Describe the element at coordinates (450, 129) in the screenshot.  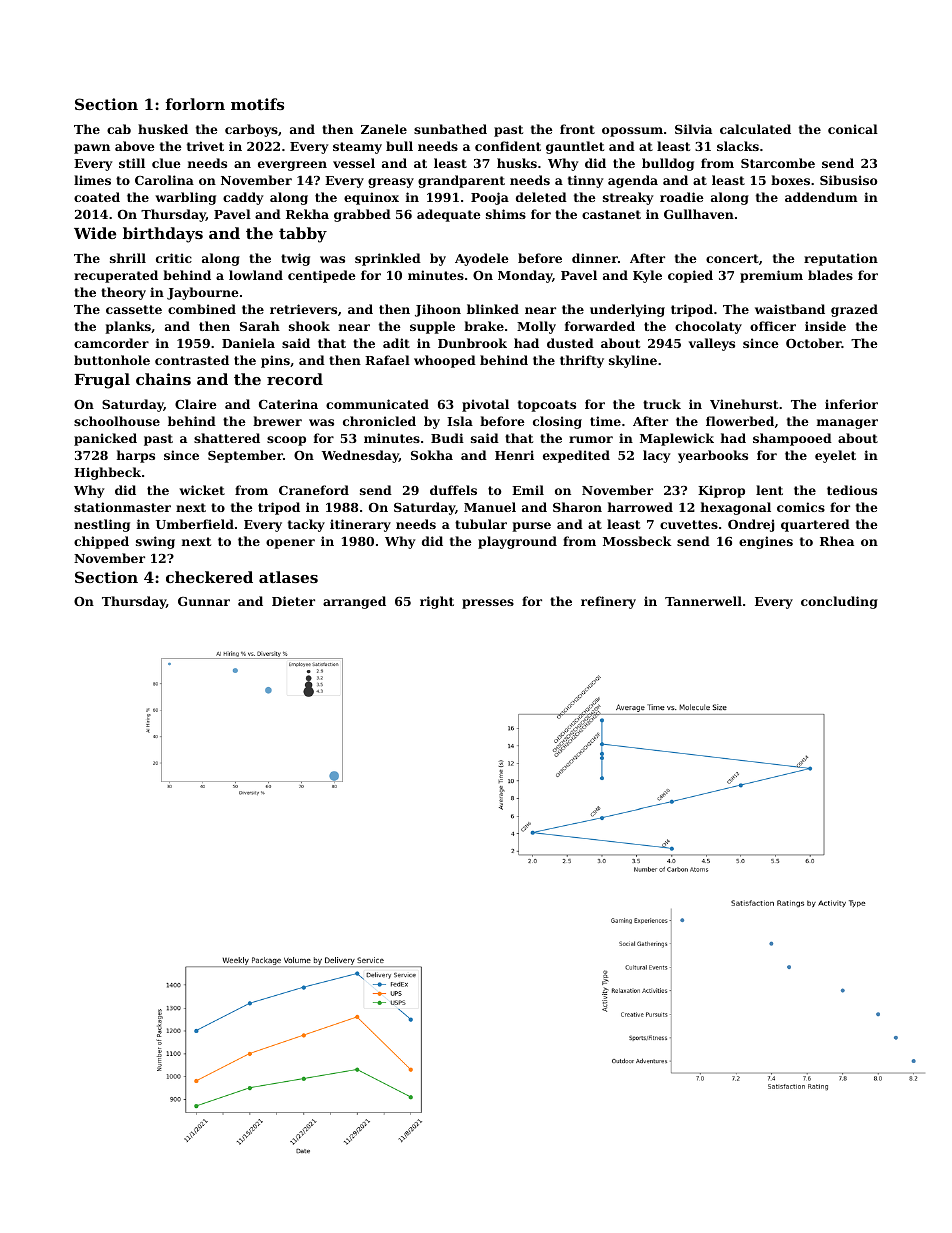
I see `sunbathed` at that location.
